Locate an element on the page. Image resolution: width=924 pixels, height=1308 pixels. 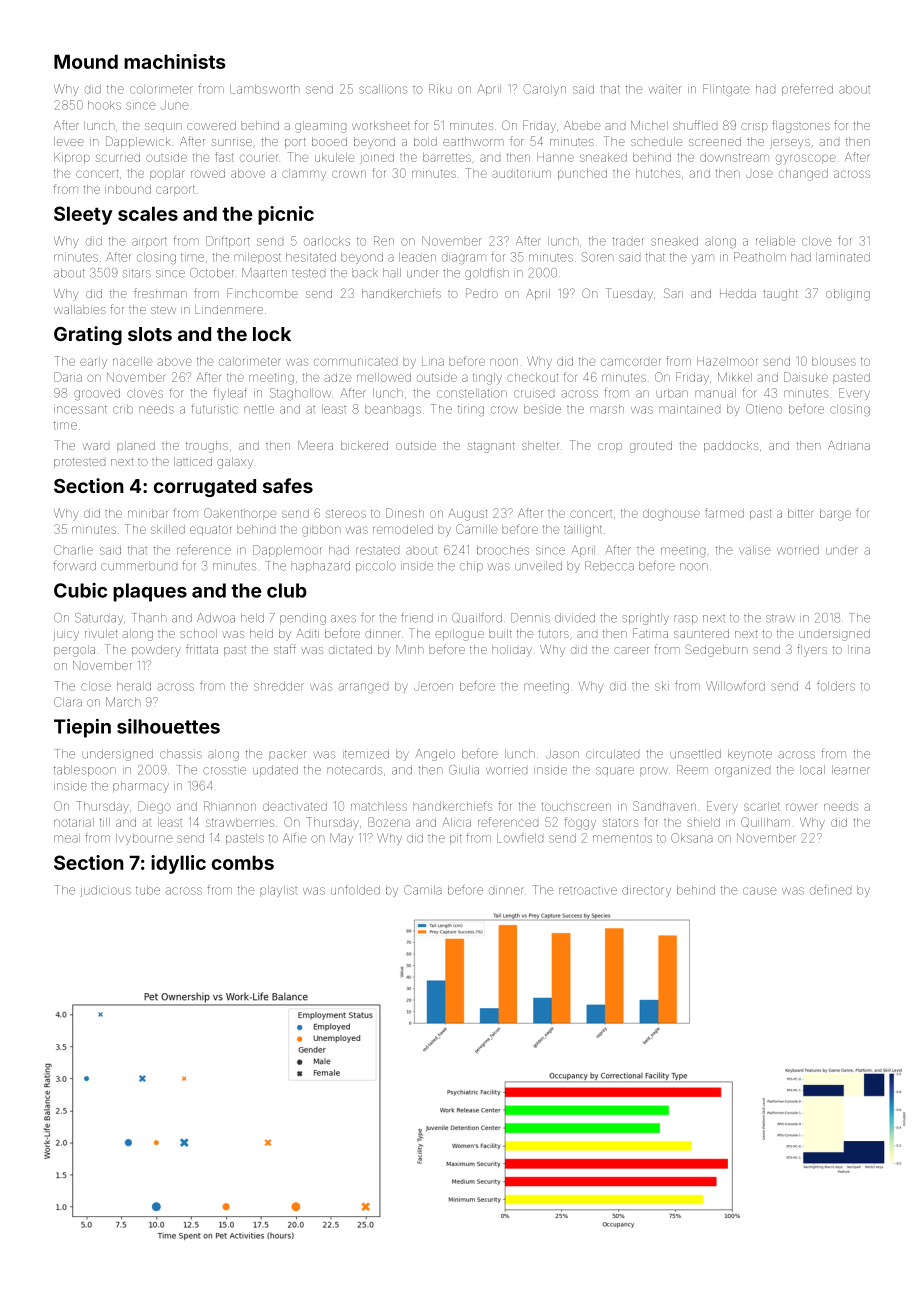
flyers is located at coordinates (812, 650).
